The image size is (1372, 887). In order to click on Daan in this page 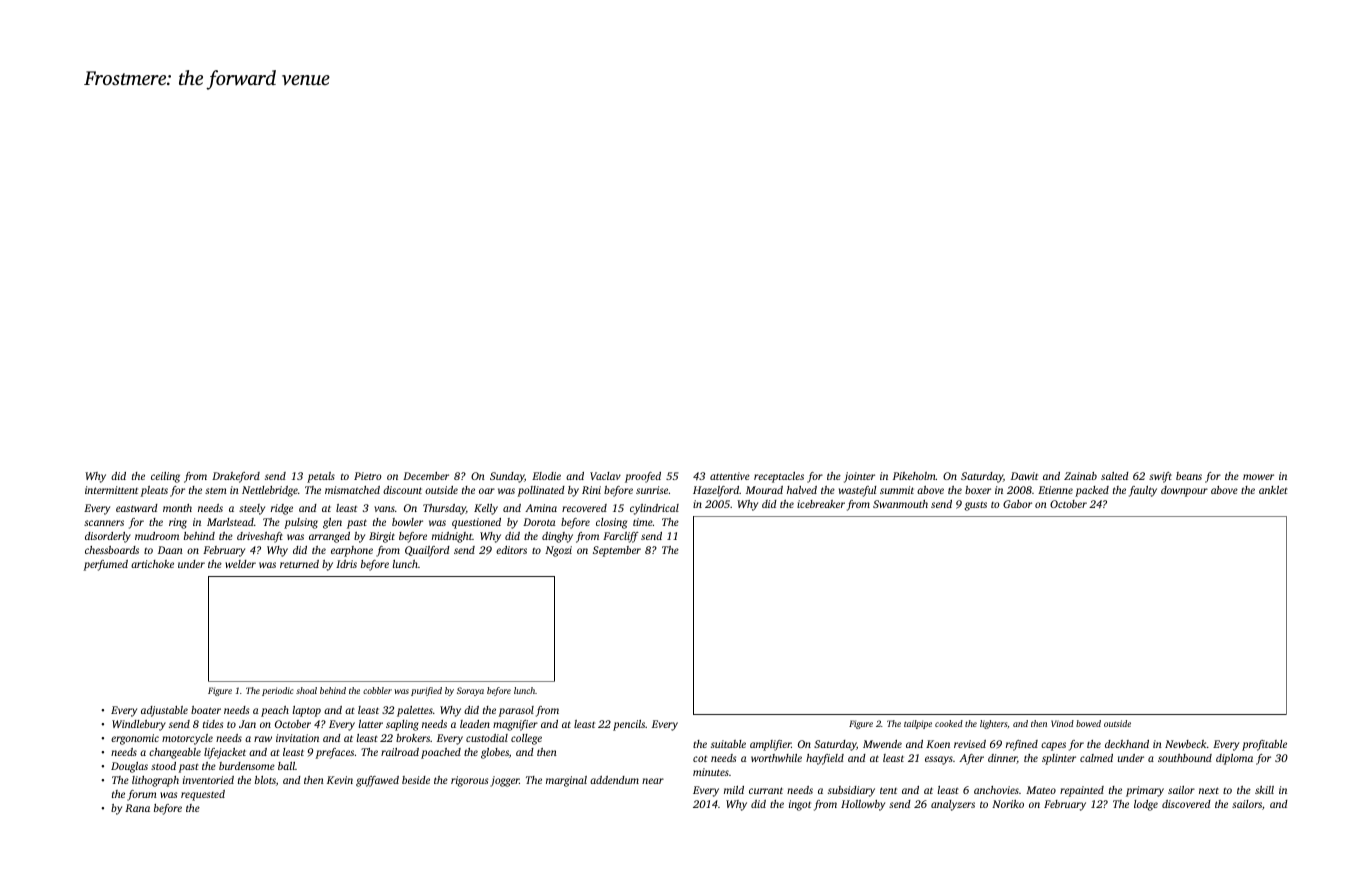, I will do `click(170, 550)`.
